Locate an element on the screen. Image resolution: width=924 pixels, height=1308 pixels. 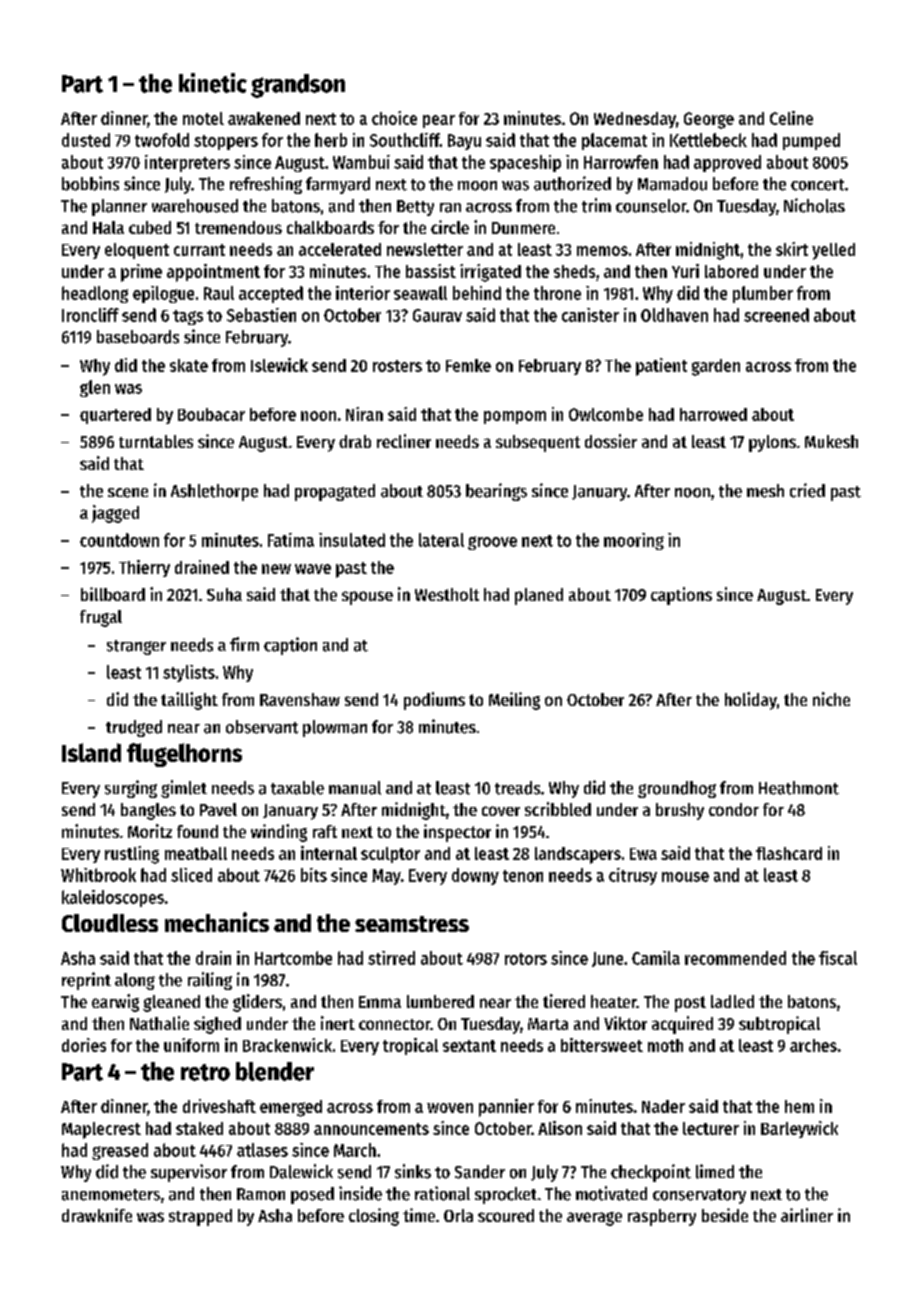
supervisor is located at coordinates (189, 1173).
